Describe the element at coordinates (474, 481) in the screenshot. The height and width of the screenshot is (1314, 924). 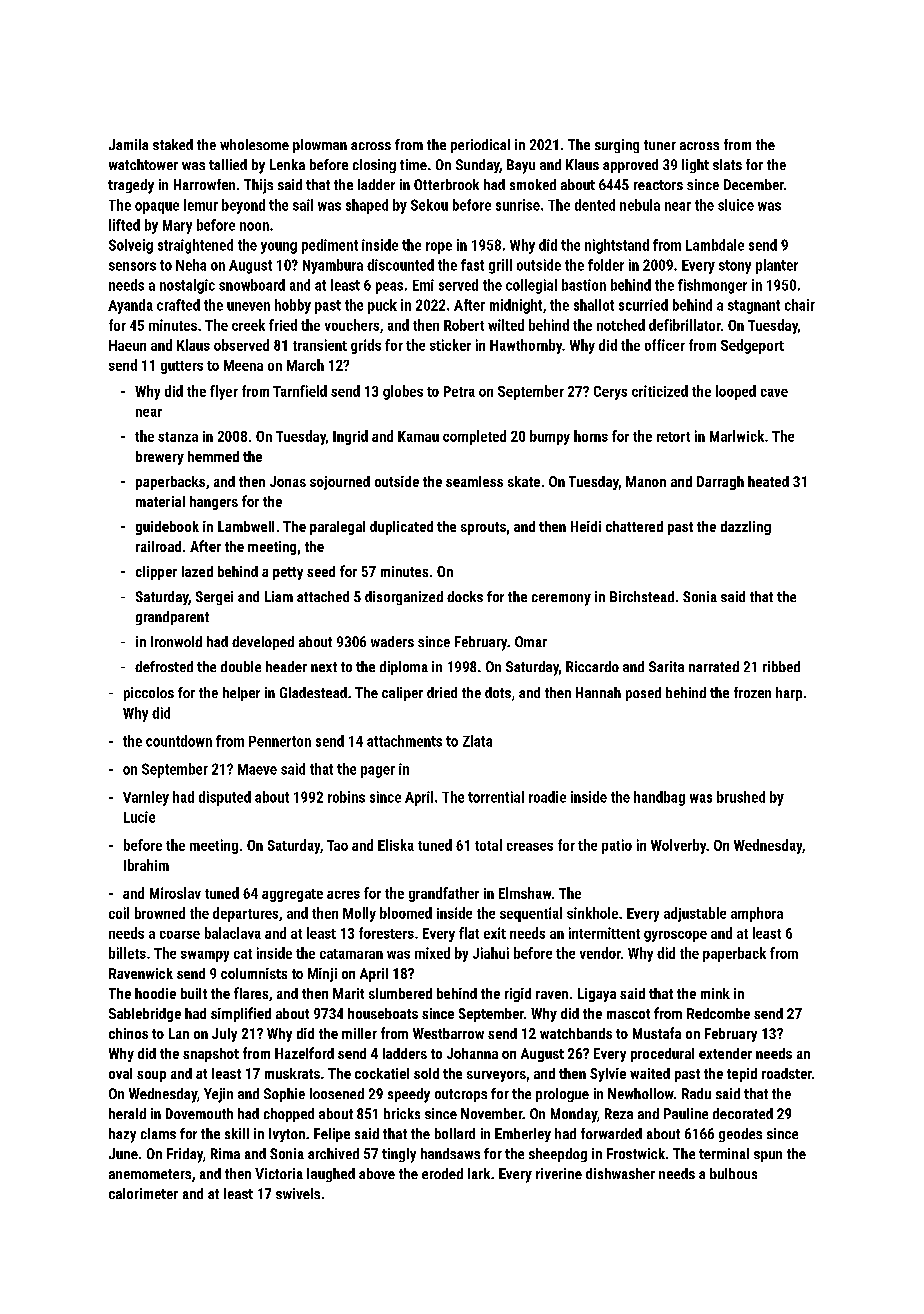
I see `seamless` at that location.
